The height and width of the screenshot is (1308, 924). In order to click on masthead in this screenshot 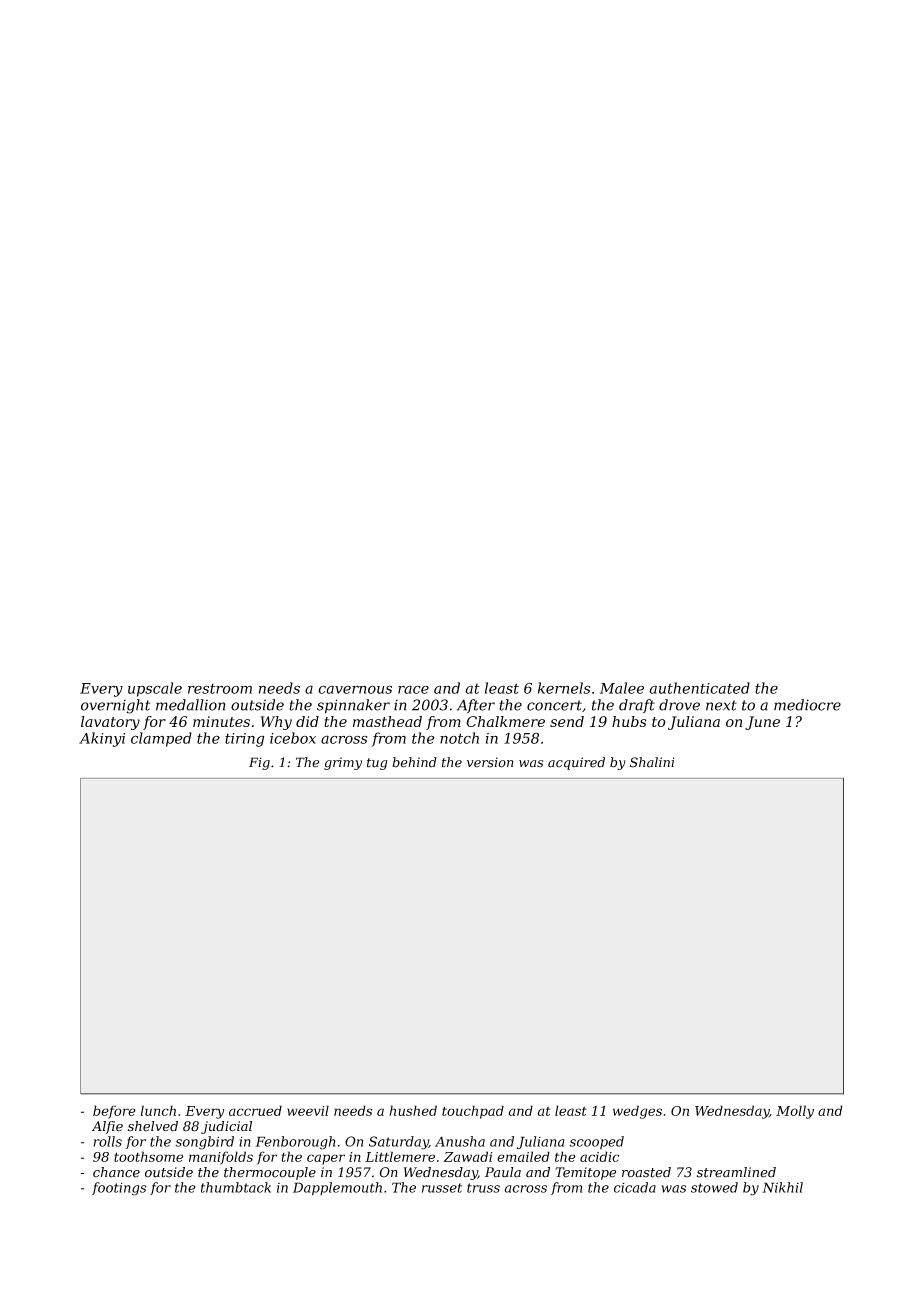, I will do `click(387, 721)`.
